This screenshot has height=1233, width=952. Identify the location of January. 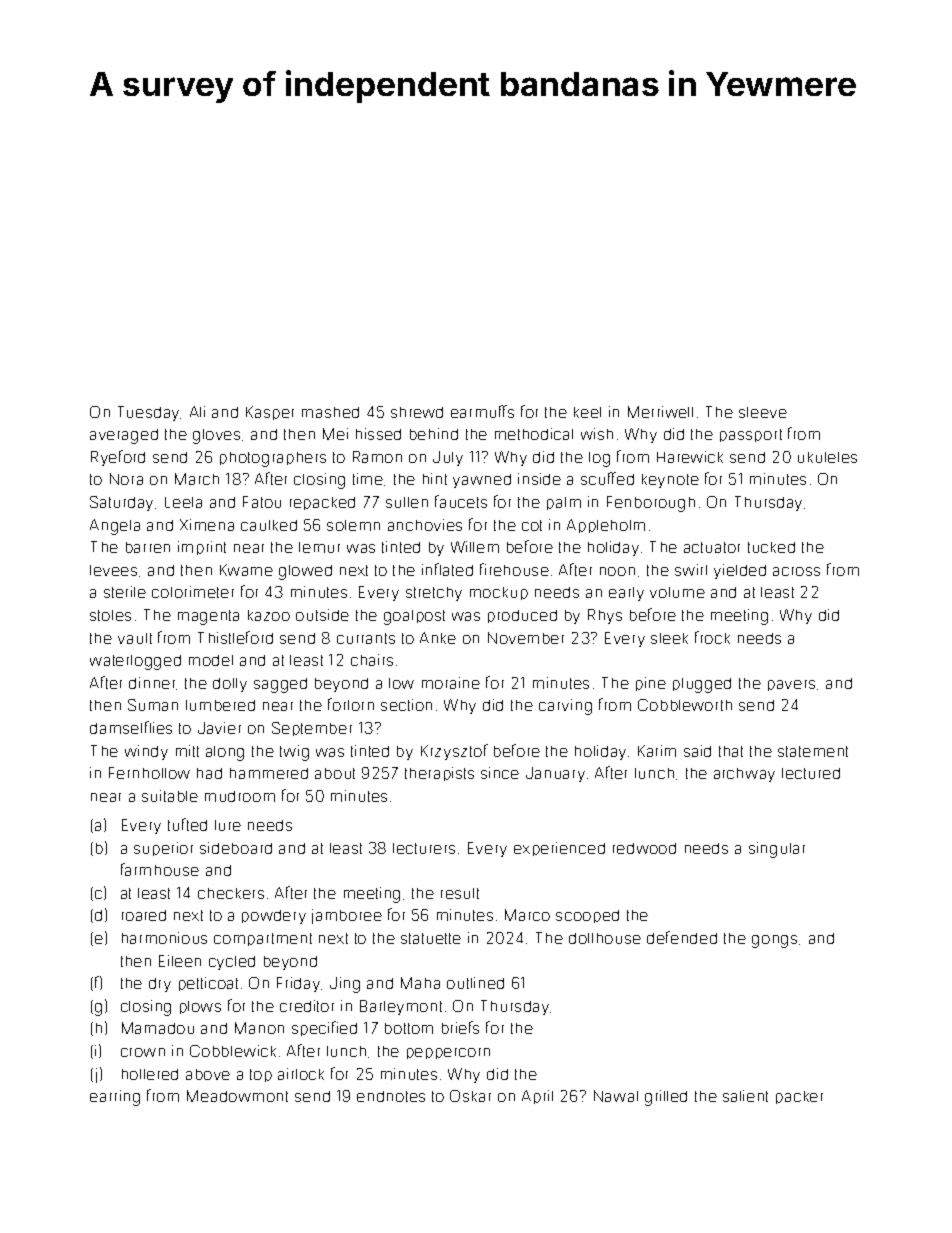
(555, 774).
